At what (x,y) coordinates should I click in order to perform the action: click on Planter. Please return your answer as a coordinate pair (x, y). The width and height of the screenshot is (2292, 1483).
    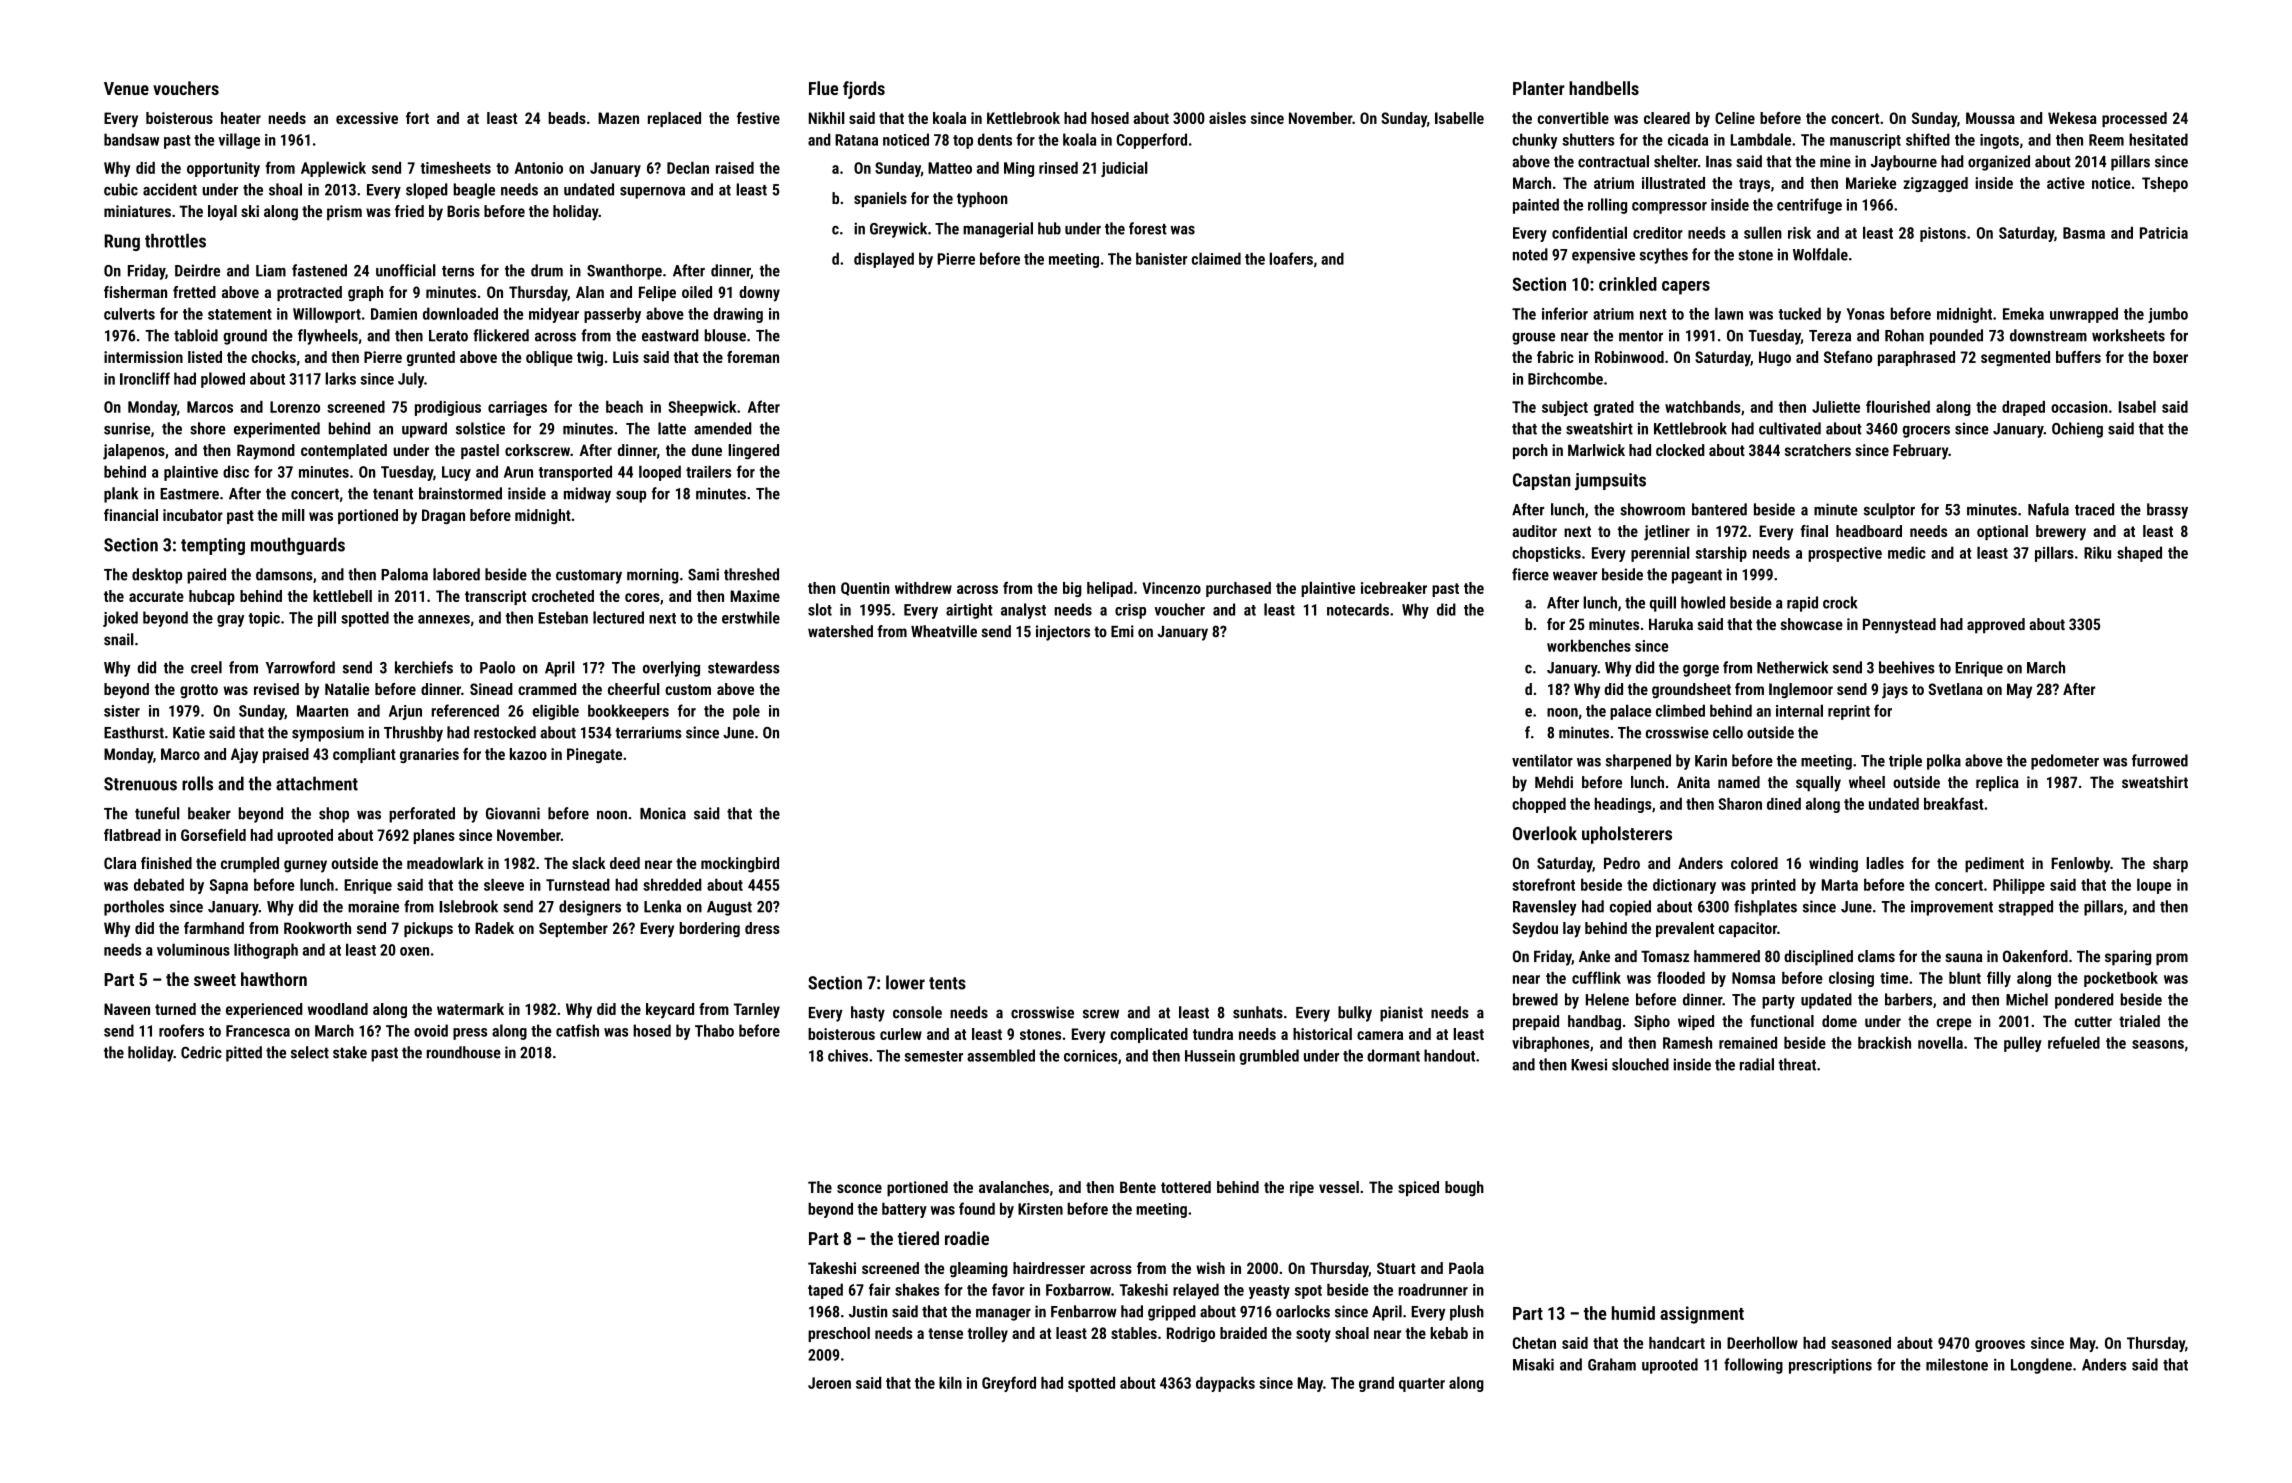
    Looking at the image, I should click on (1539, 88).
